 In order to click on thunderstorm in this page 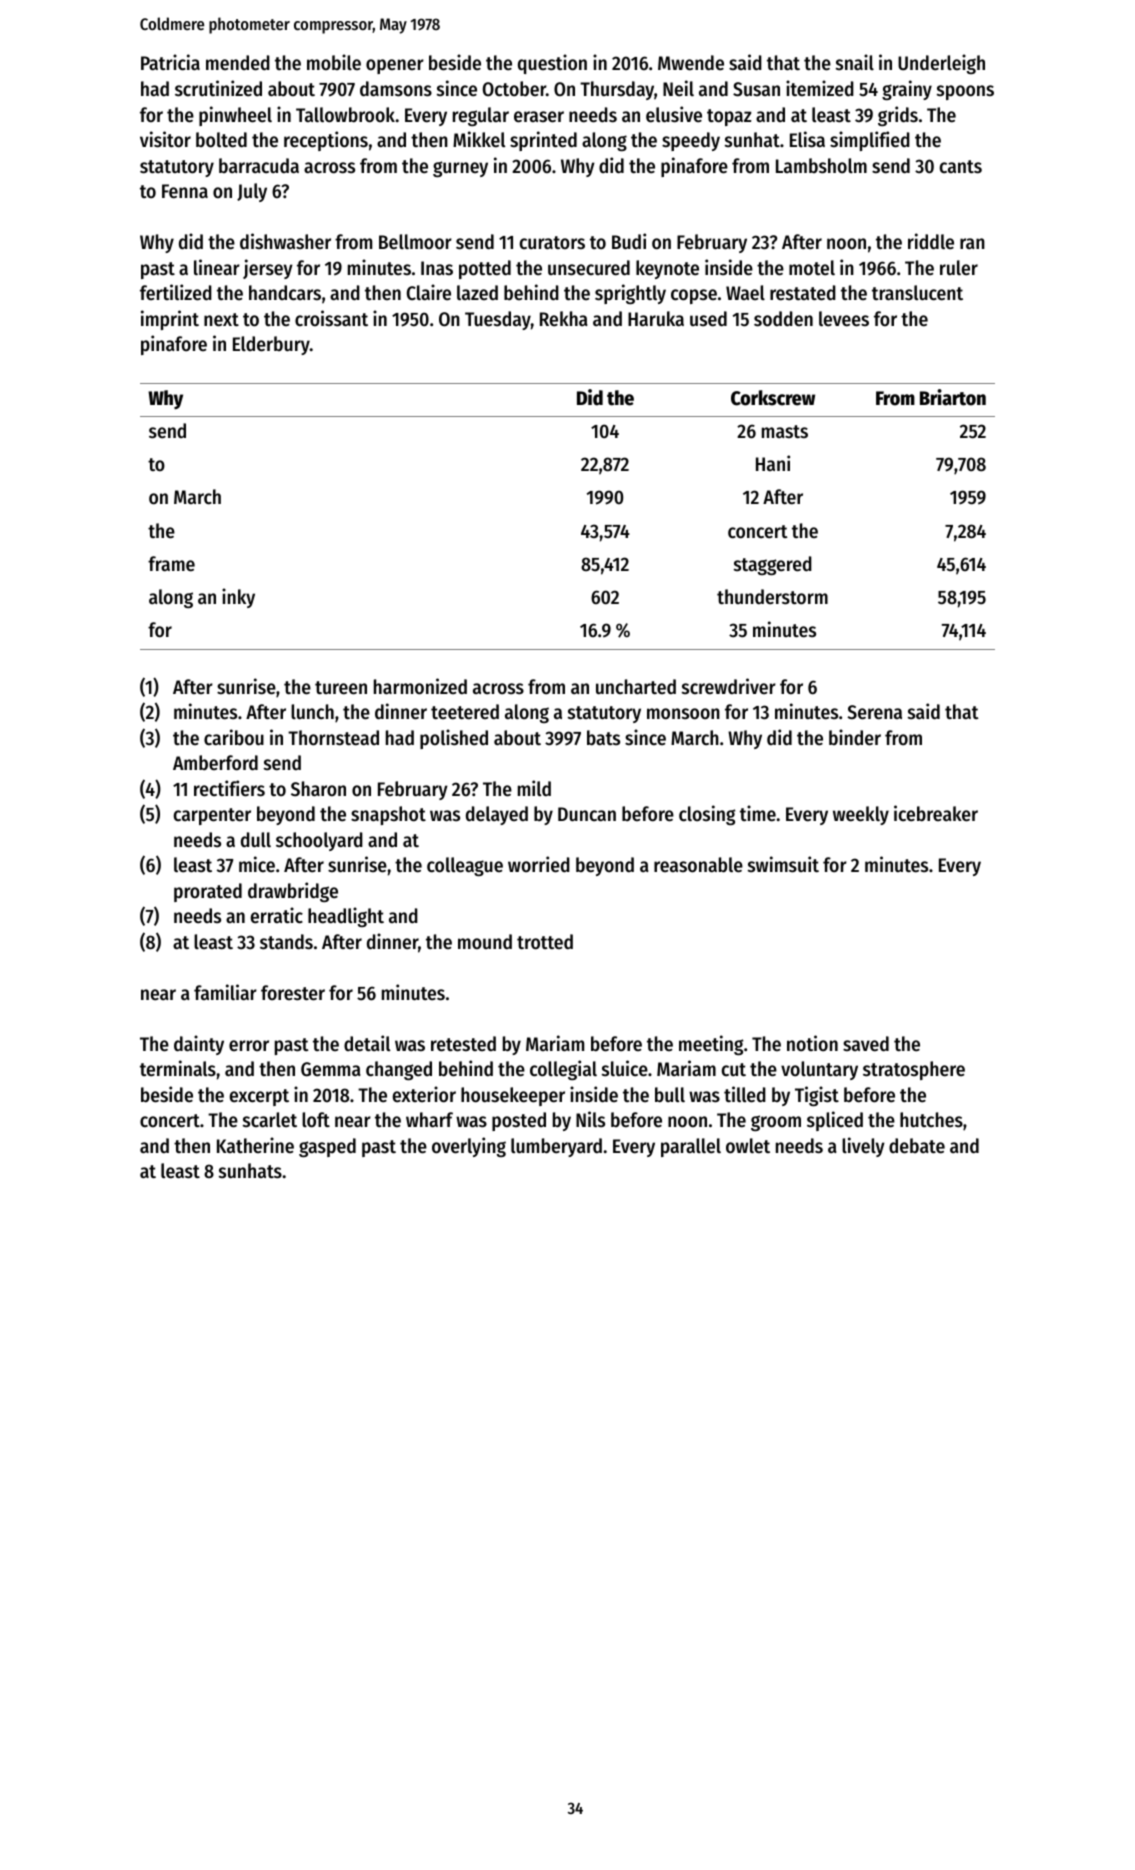, I will do `click(772, 597)`.
